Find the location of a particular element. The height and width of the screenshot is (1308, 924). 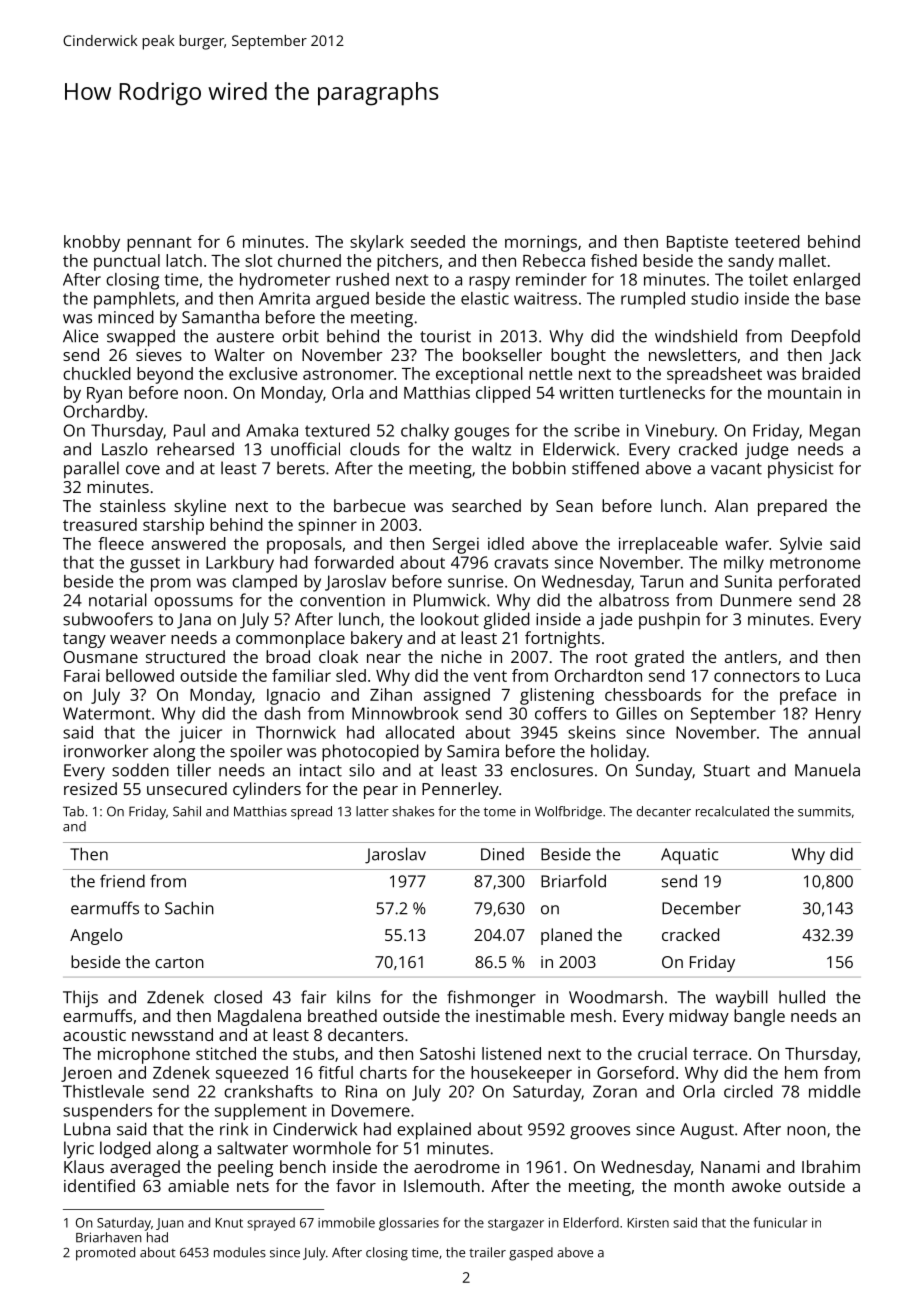

Farai is located at coordinates (82, 675).
